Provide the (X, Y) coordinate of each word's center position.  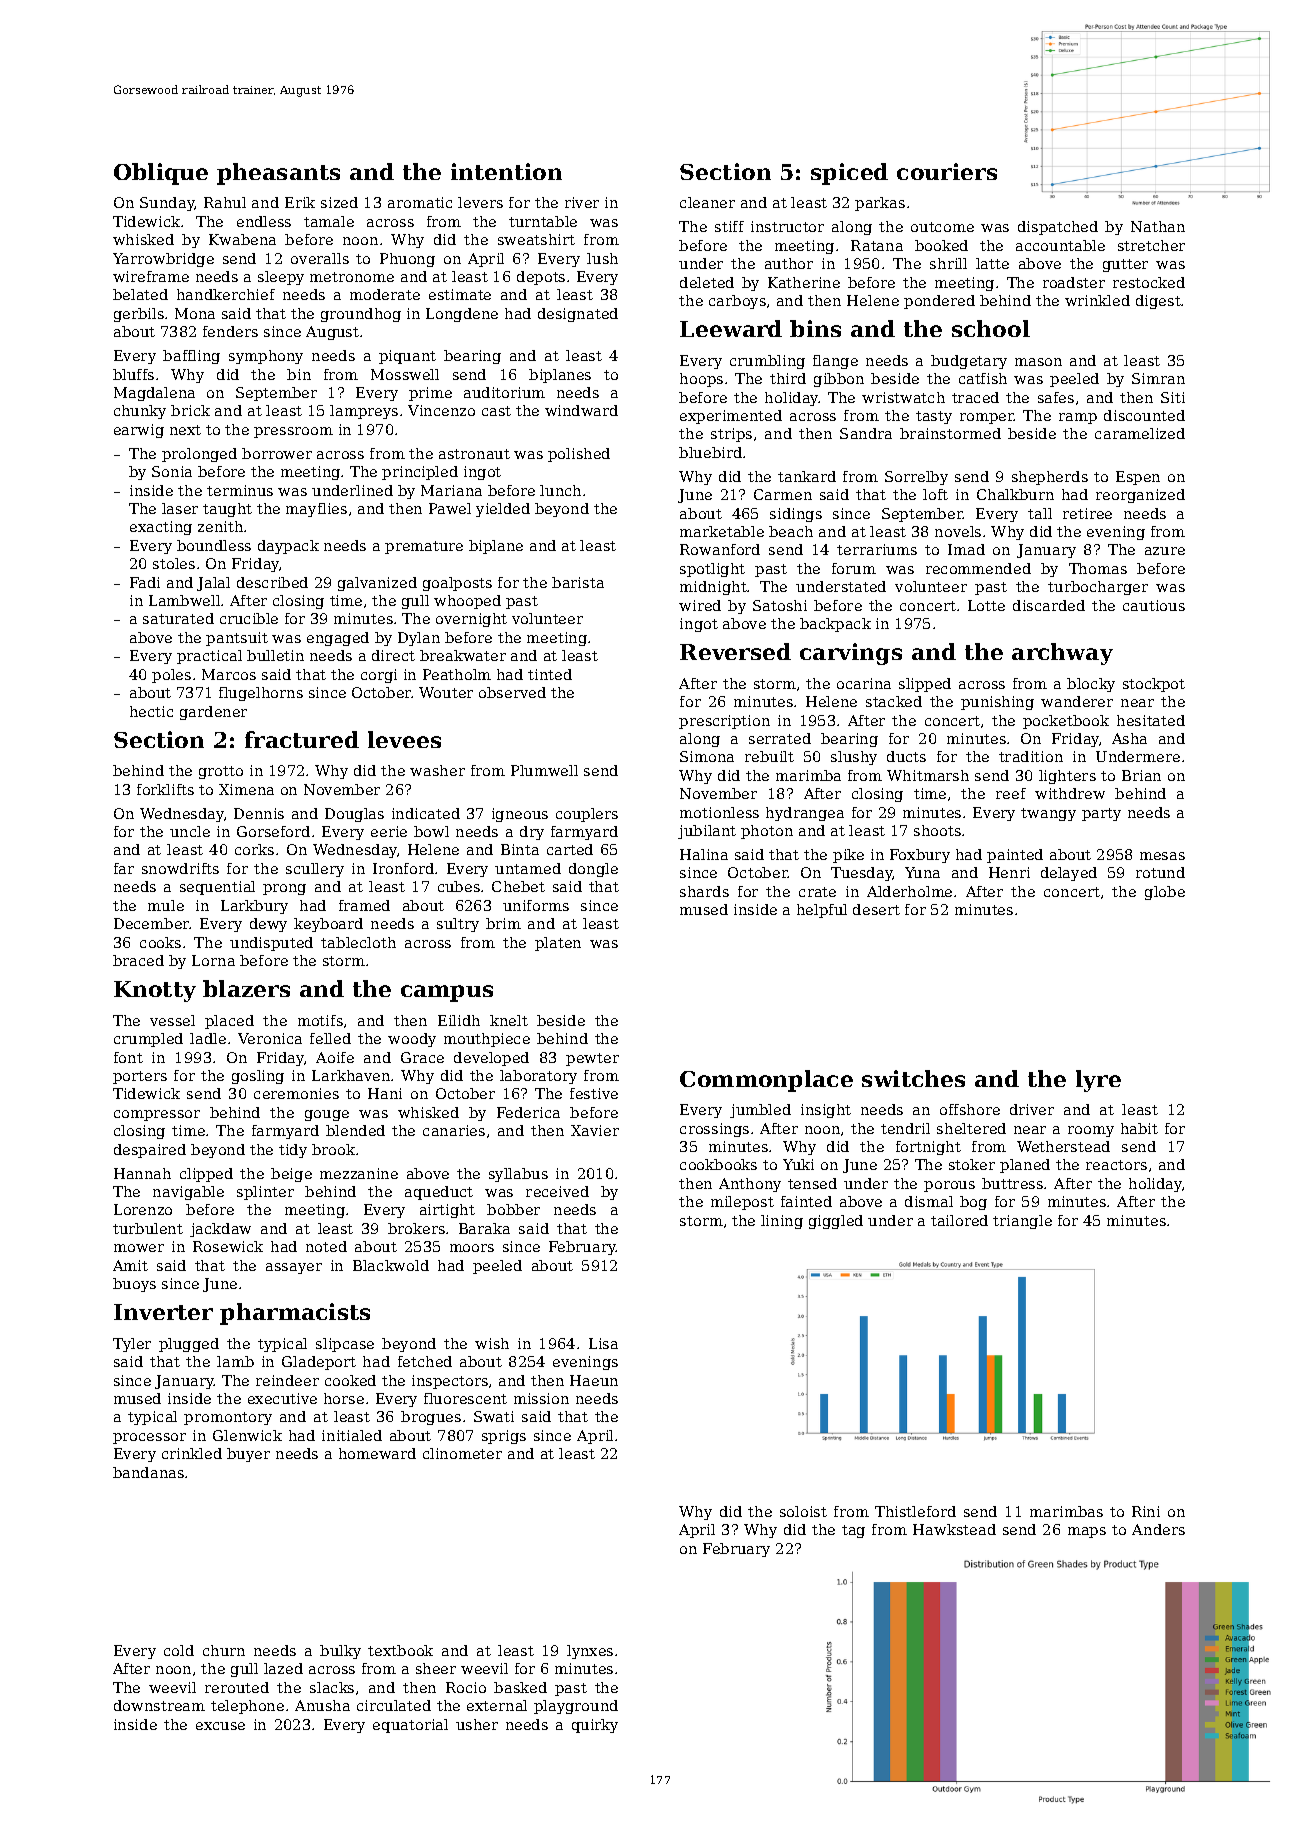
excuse (220, 1726)
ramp (1078, 418)
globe (1165, 893)
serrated (780, 738)
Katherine (804, 282)
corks (254, 849)
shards (704, 891)
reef (1011, 793)
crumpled (148, 1040)
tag (853, 1531)
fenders (230, 331)
